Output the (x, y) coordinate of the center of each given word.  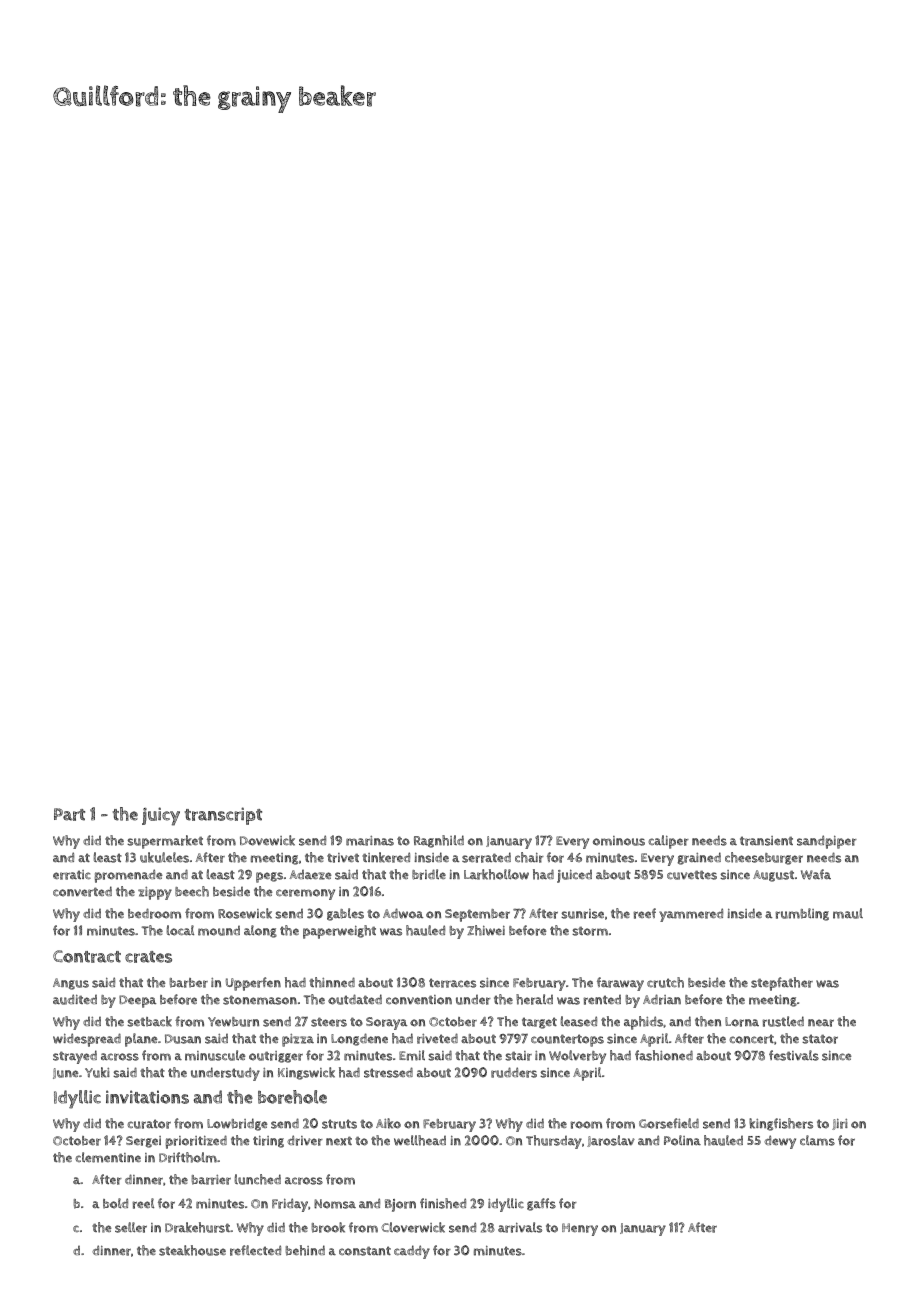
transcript (223, 816)
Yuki (97, 1072)
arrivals (520, 1227)
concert (751, 1039)
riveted (437, 1038)
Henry (580, 1229)
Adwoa (403, 913)
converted (82, 891)
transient (766, 841)
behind (305, 1250)
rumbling (802, 914)
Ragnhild (439, 841)
